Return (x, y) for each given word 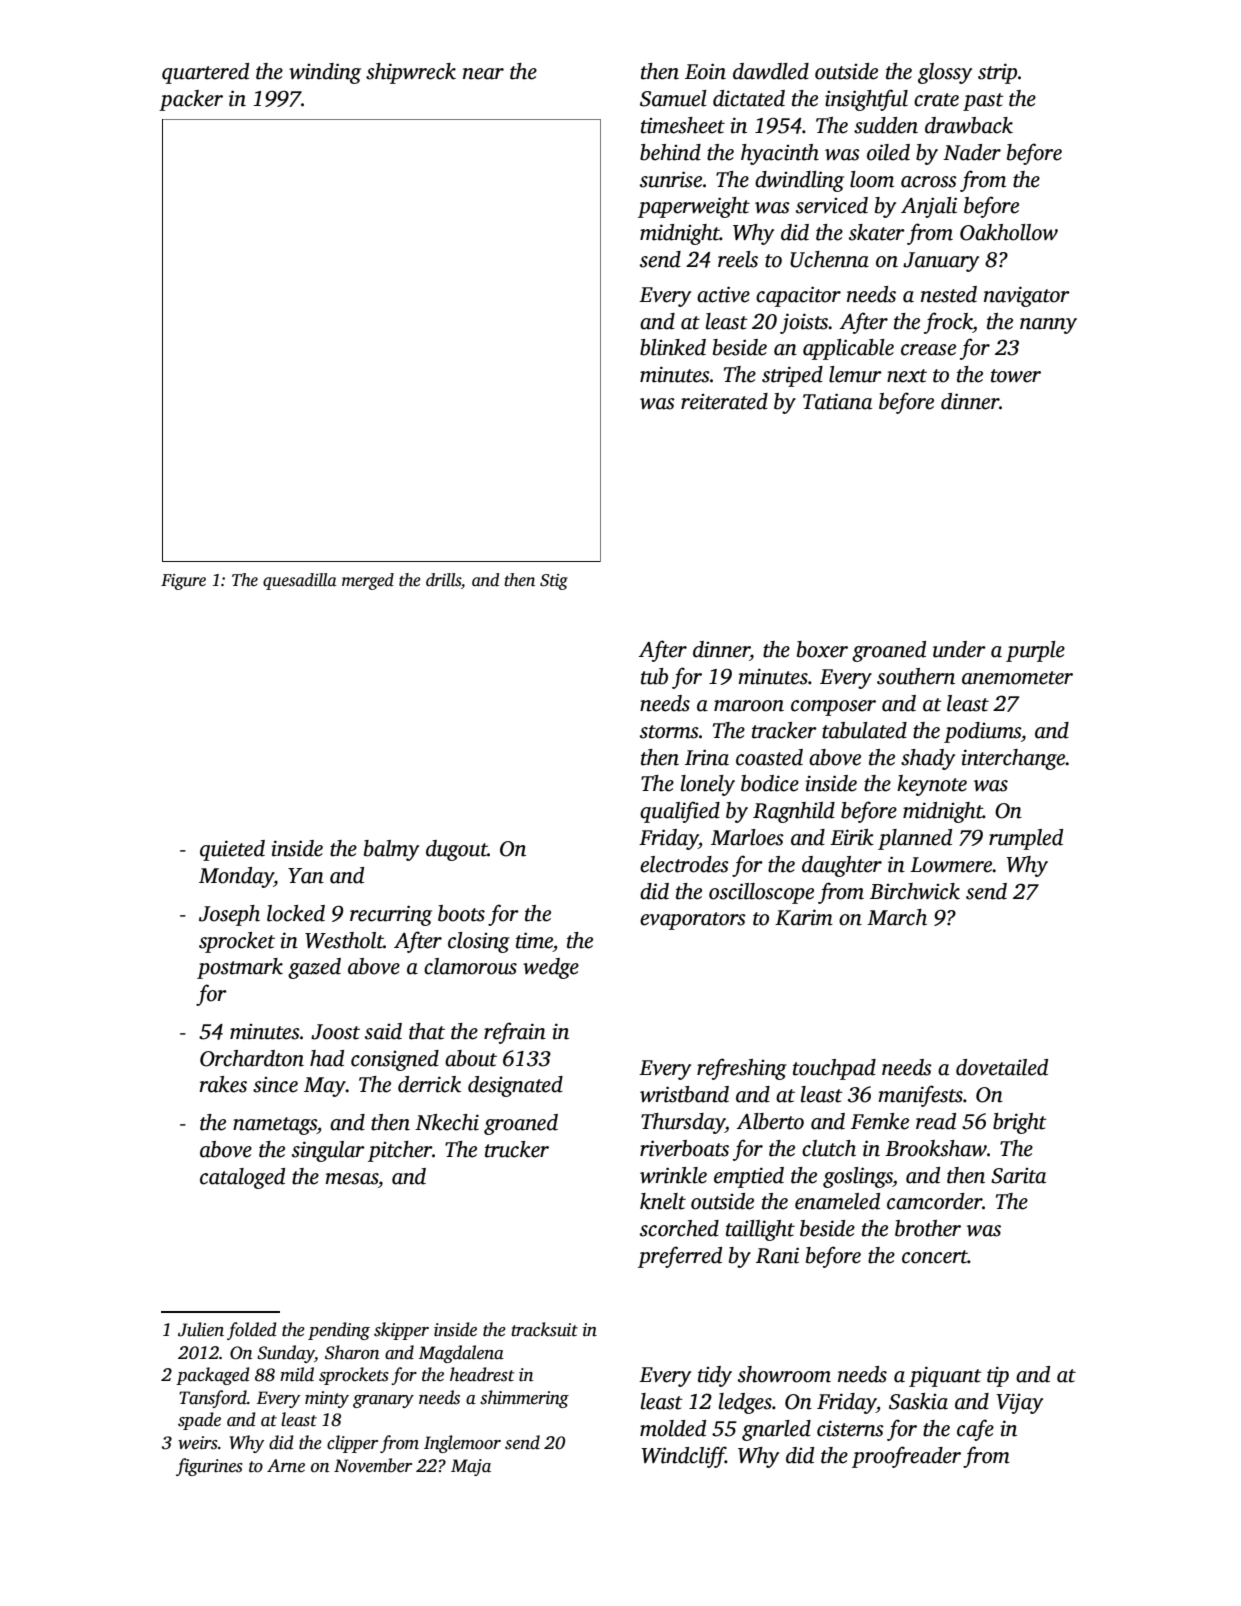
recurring (391, 915)
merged (368, 581)
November (373, 1465)
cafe (975, 1430)
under (959, 649)
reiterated (724, 401)
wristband (684, 1094)
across (929, 182)
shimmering (524, 1399)
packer (191, 100)
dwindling (799, 181)
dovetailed (1002, 1067)
